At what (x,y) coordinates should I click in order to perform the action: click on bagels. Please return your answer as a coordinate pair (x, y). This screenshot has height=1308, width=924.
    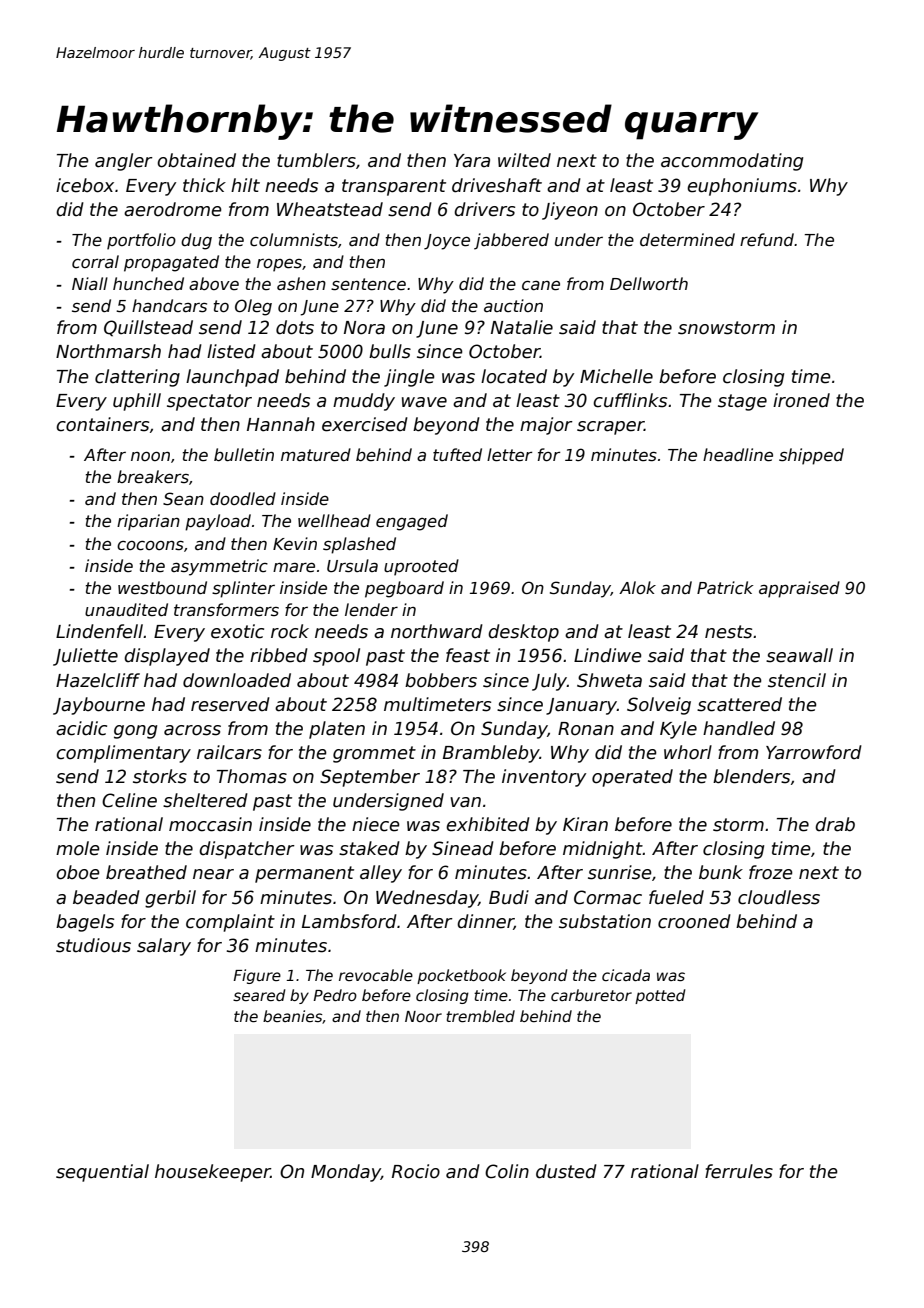
    Looking at the image, I should click on (85, 923).
